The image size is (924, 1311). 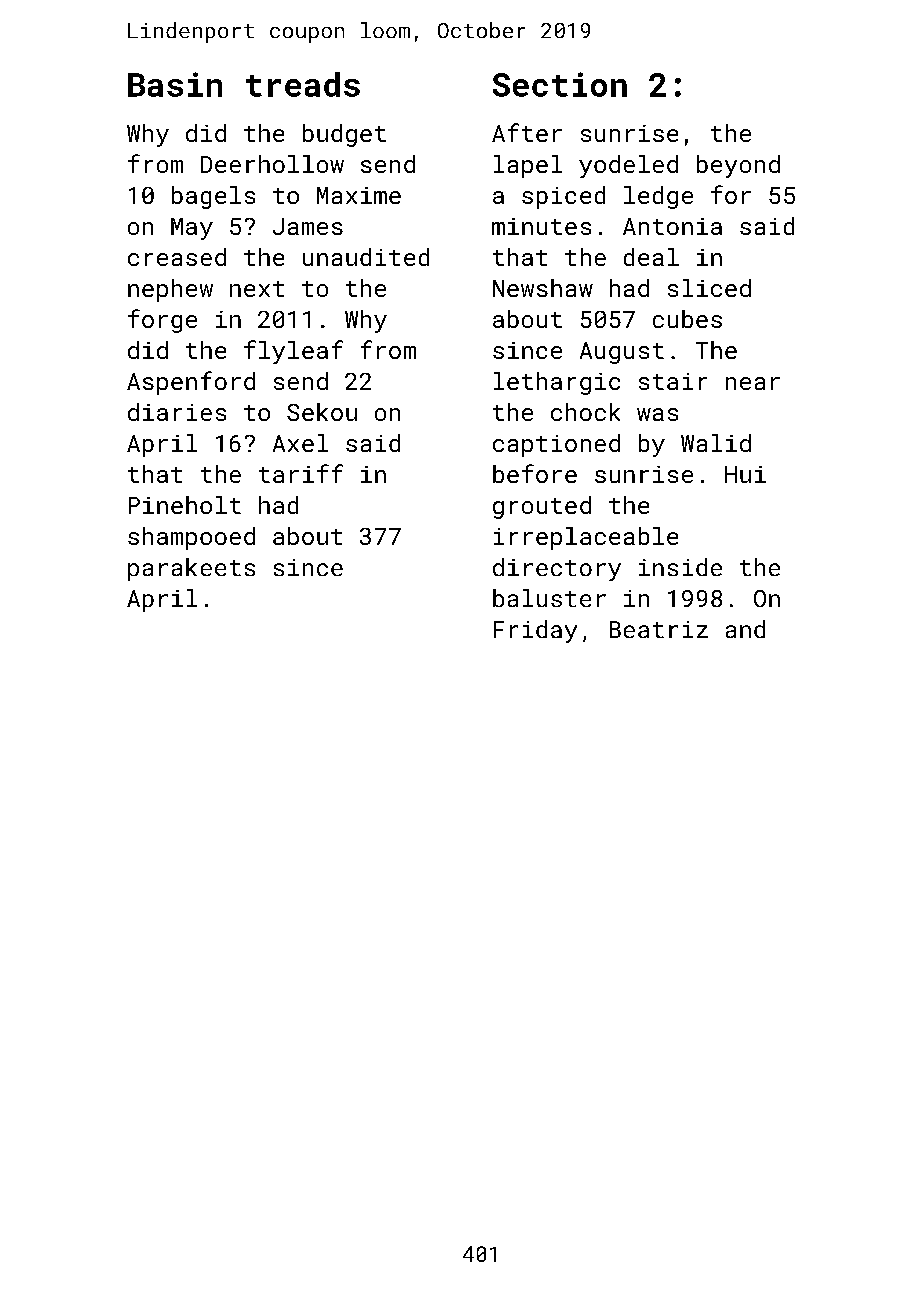 I want to click on beyond, so click(x=738, y=166).
